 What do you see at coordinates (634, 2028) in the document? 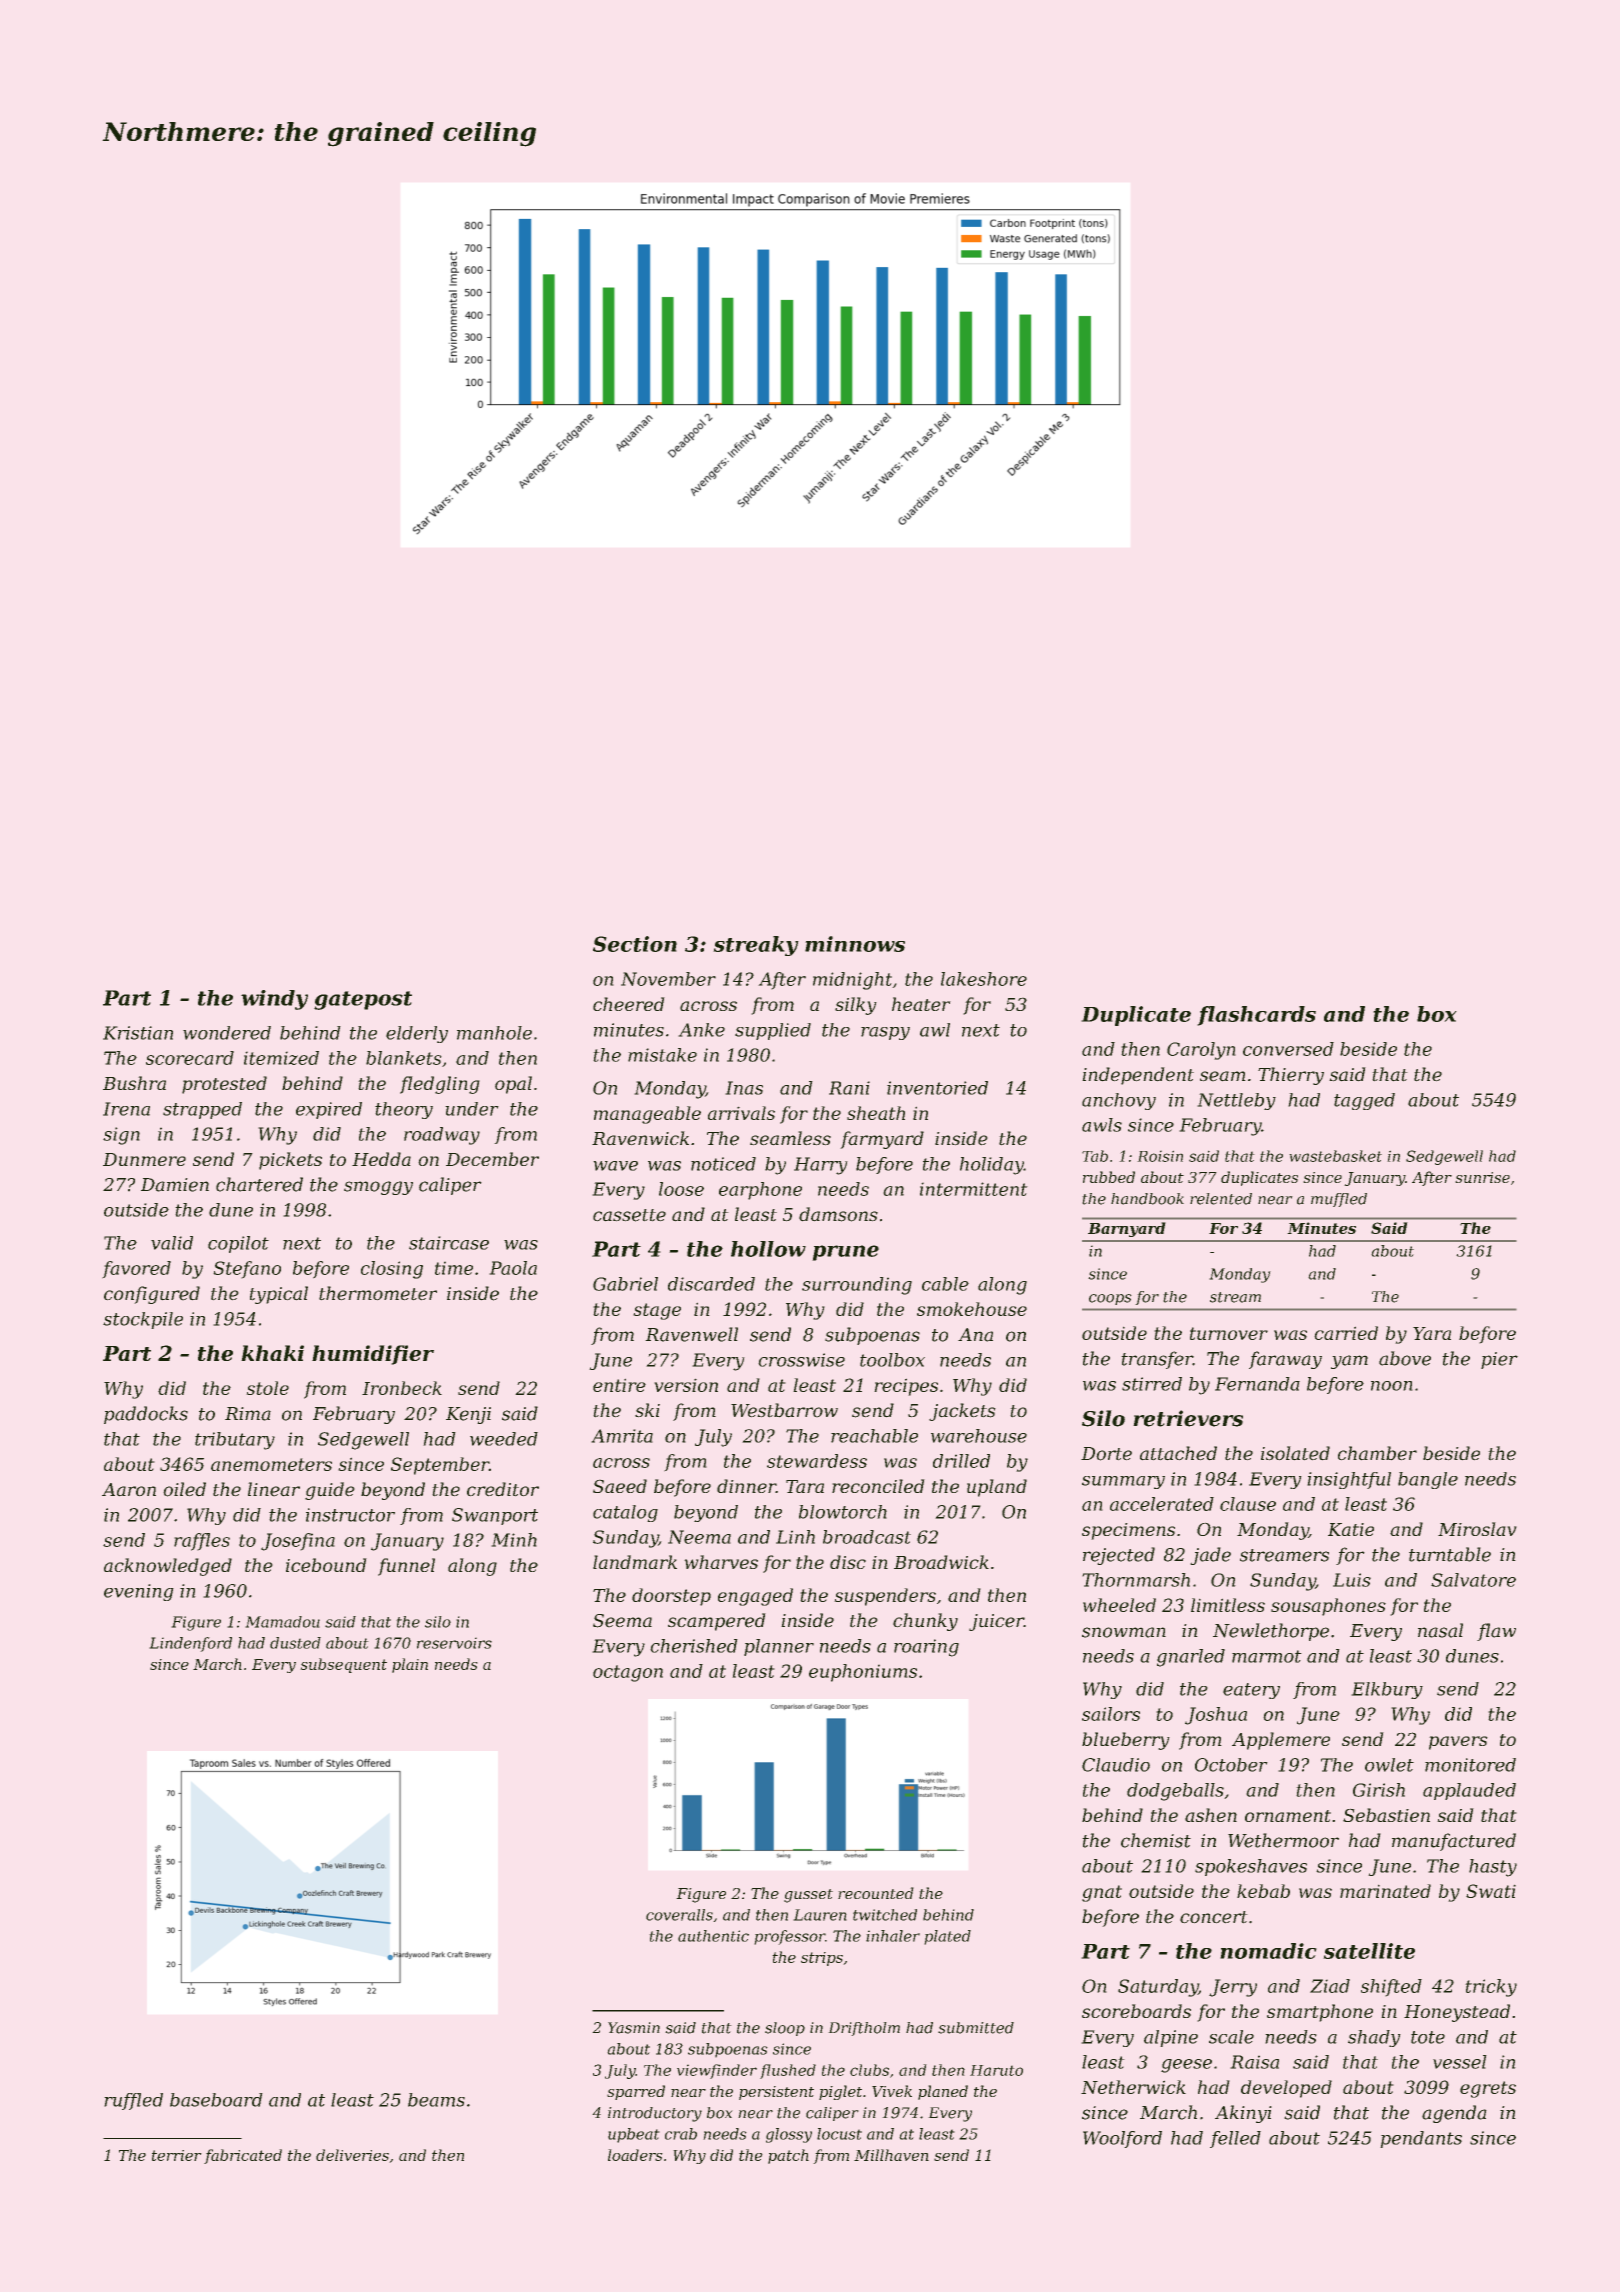
I see `Yasmin` at bounding box center [634, 2028].
